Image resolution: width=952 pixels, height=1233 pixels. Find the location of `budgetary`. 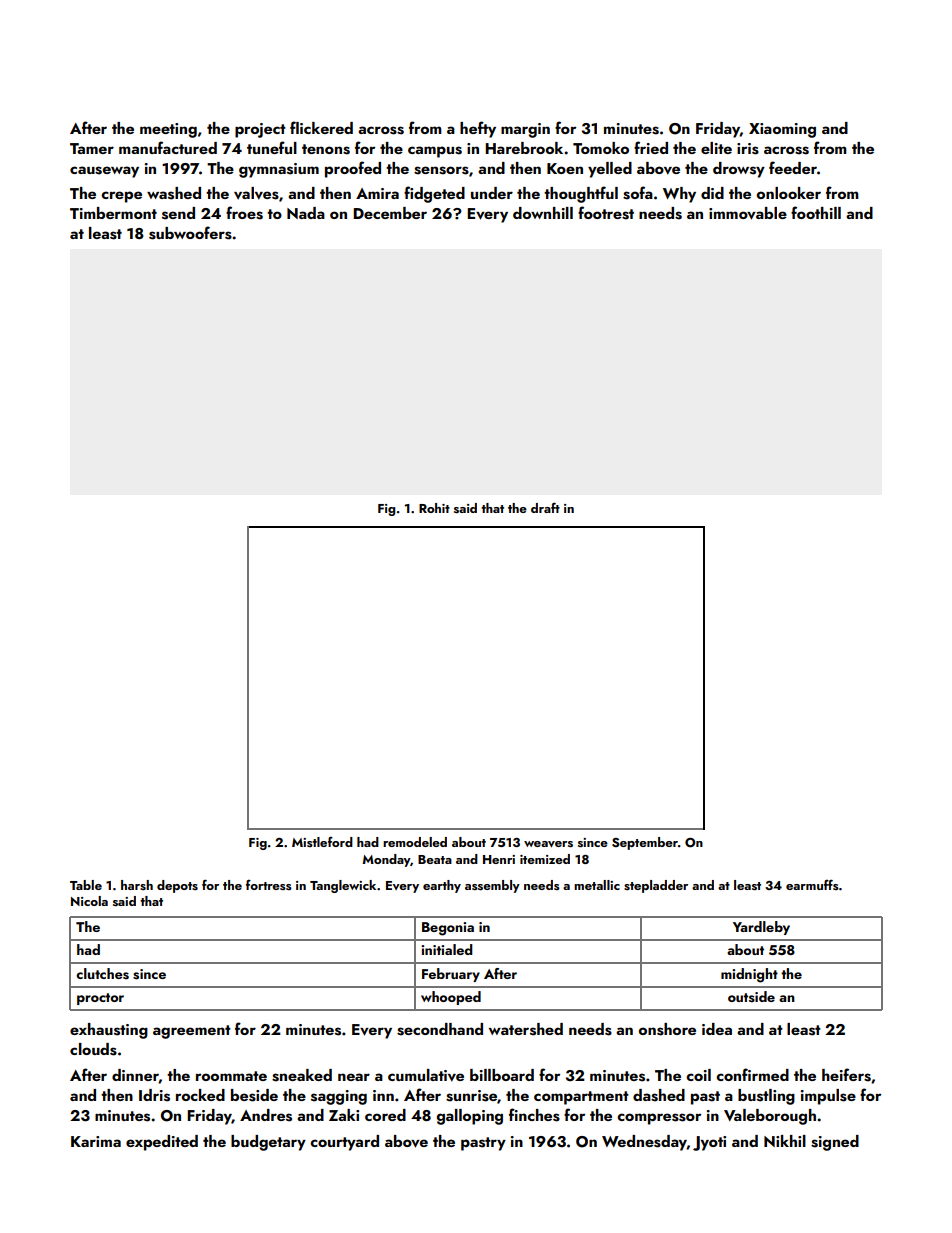

budgetary is located at coordinates (268, 1143).
